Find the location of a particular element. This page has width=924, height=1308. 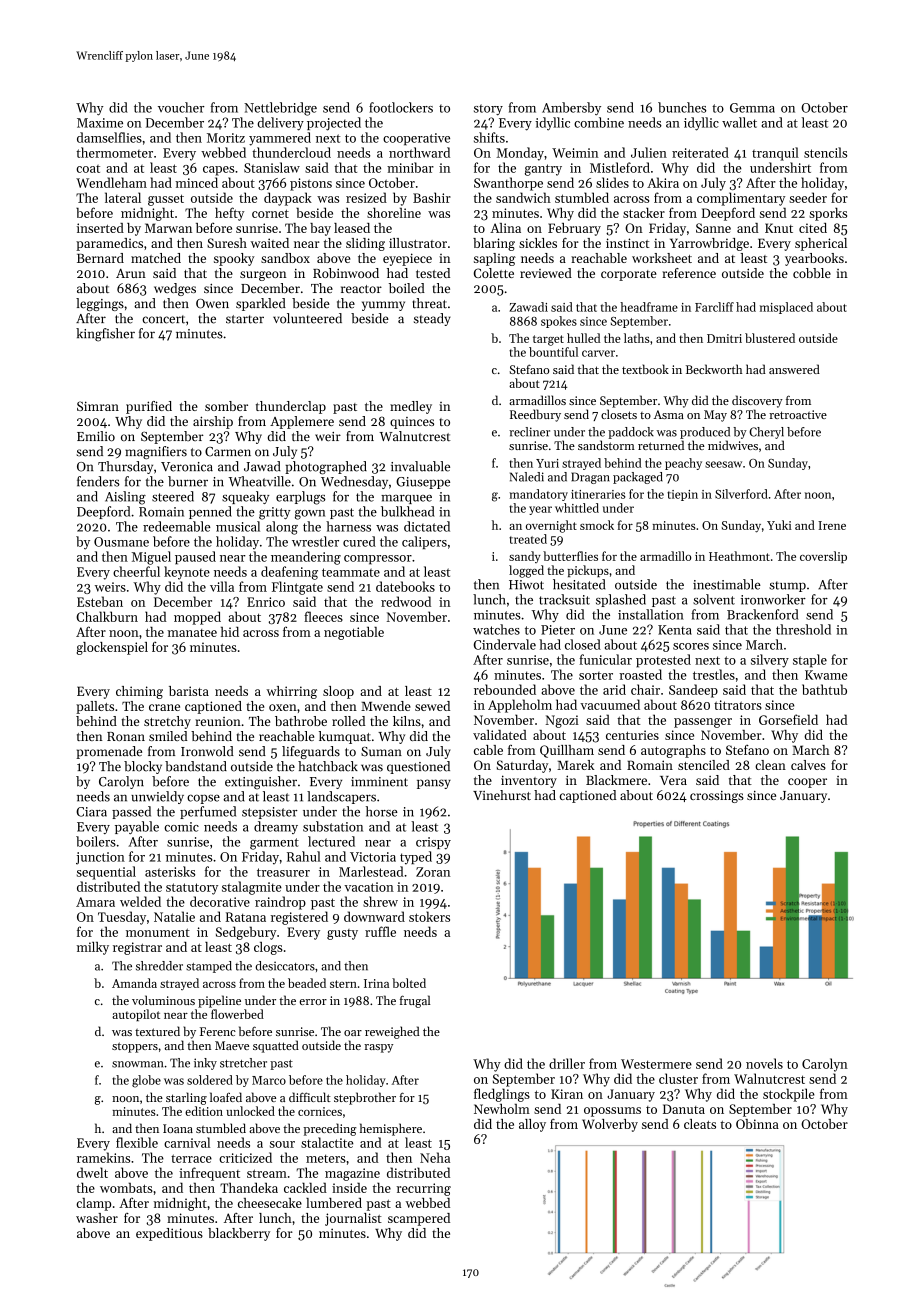

scampered is located at coordinates (419, 1219).
